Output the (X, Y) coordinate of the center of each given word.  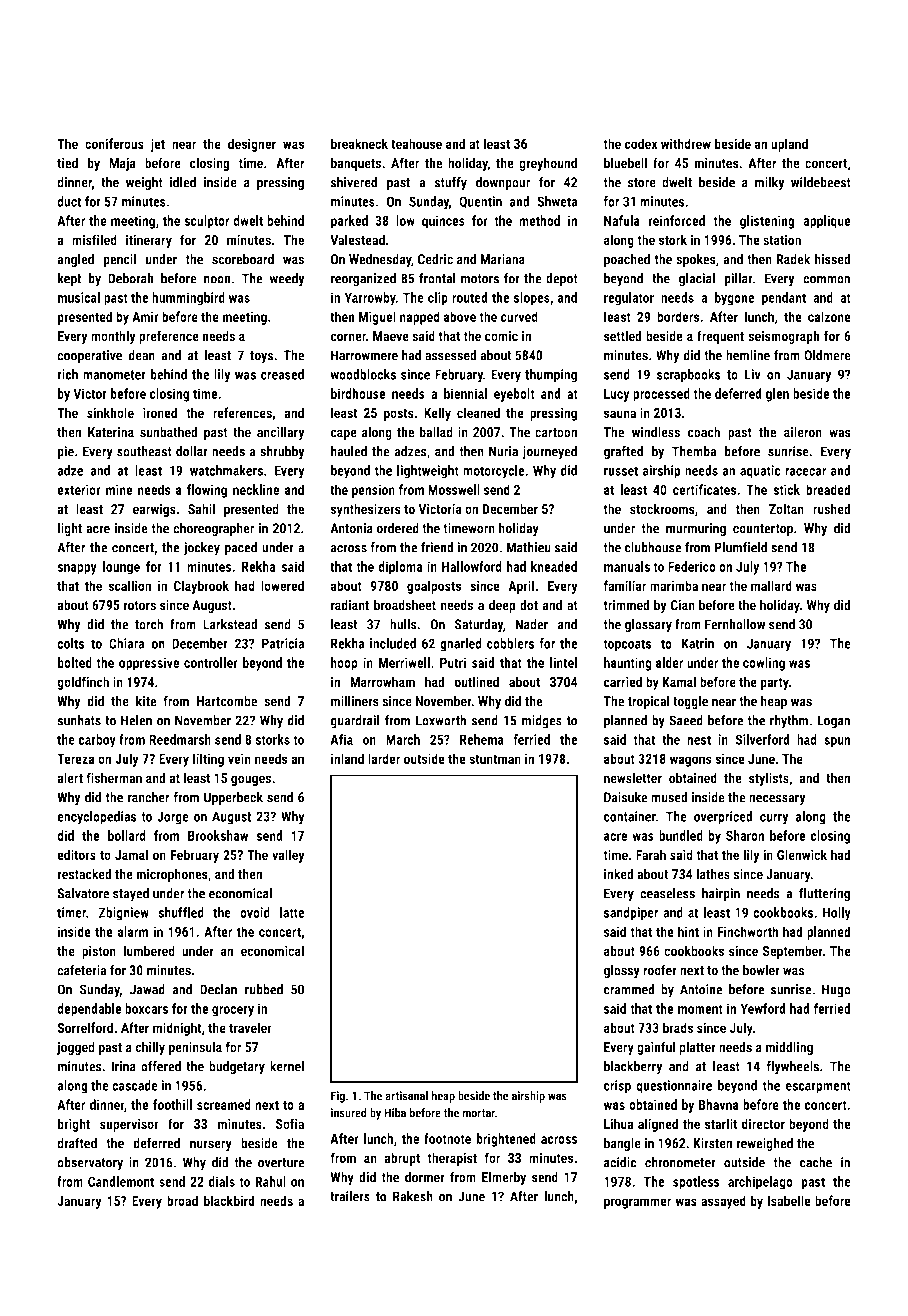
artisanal (406, 1096)
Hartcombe (227, 701)
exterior (79, 489)
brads (678, 1027)
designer (252, 145)
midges (542, 722)
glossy (622, 971)
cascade (135, 1085)
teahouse (416, 143)
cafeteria (81, 970)
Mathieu (528, 547)
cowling (764, 664)
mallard (771, 585)
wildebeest (821, 182)
